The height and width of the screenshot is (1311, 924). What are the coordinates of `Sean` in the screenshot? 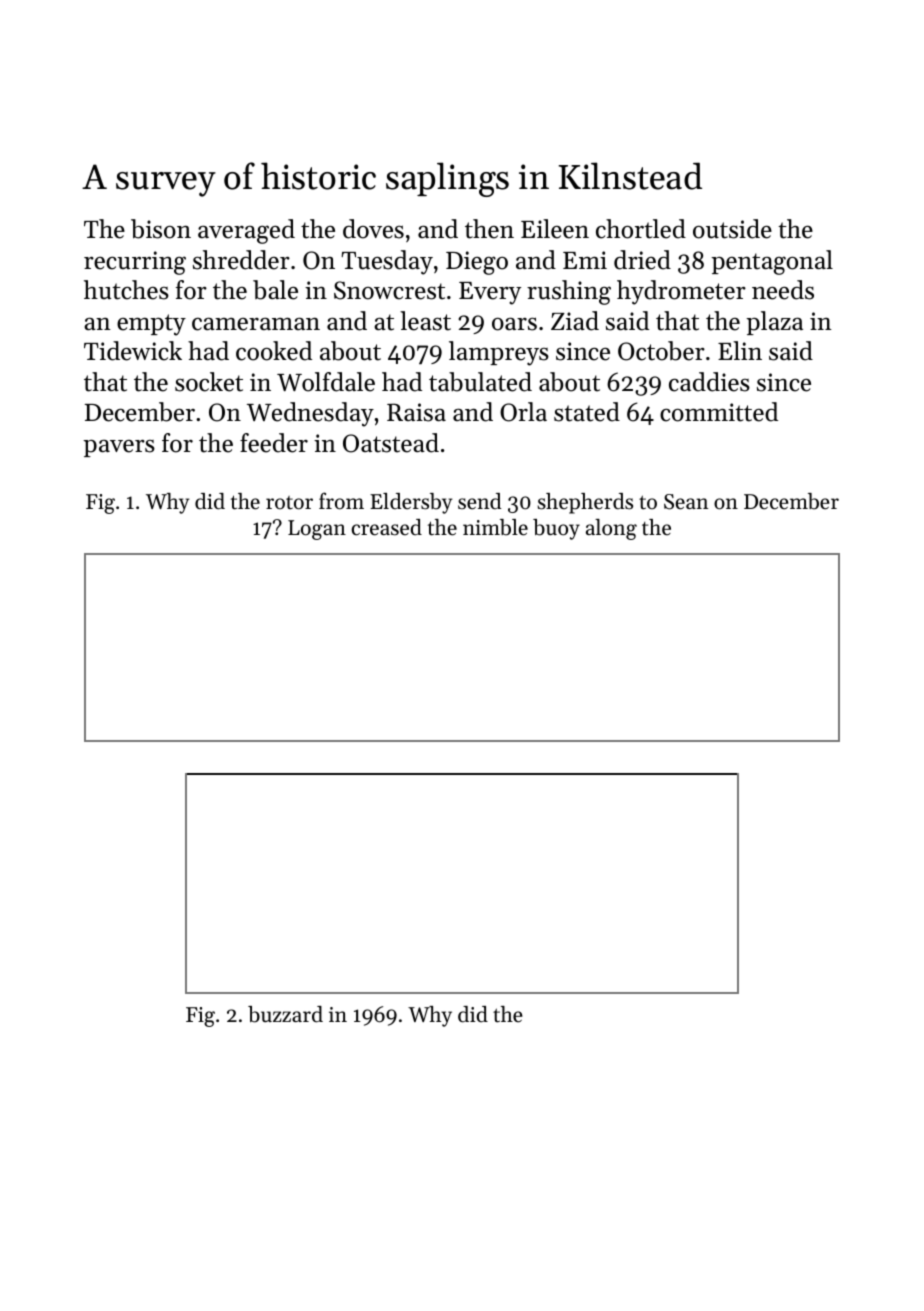 It's located at (686, 502).
